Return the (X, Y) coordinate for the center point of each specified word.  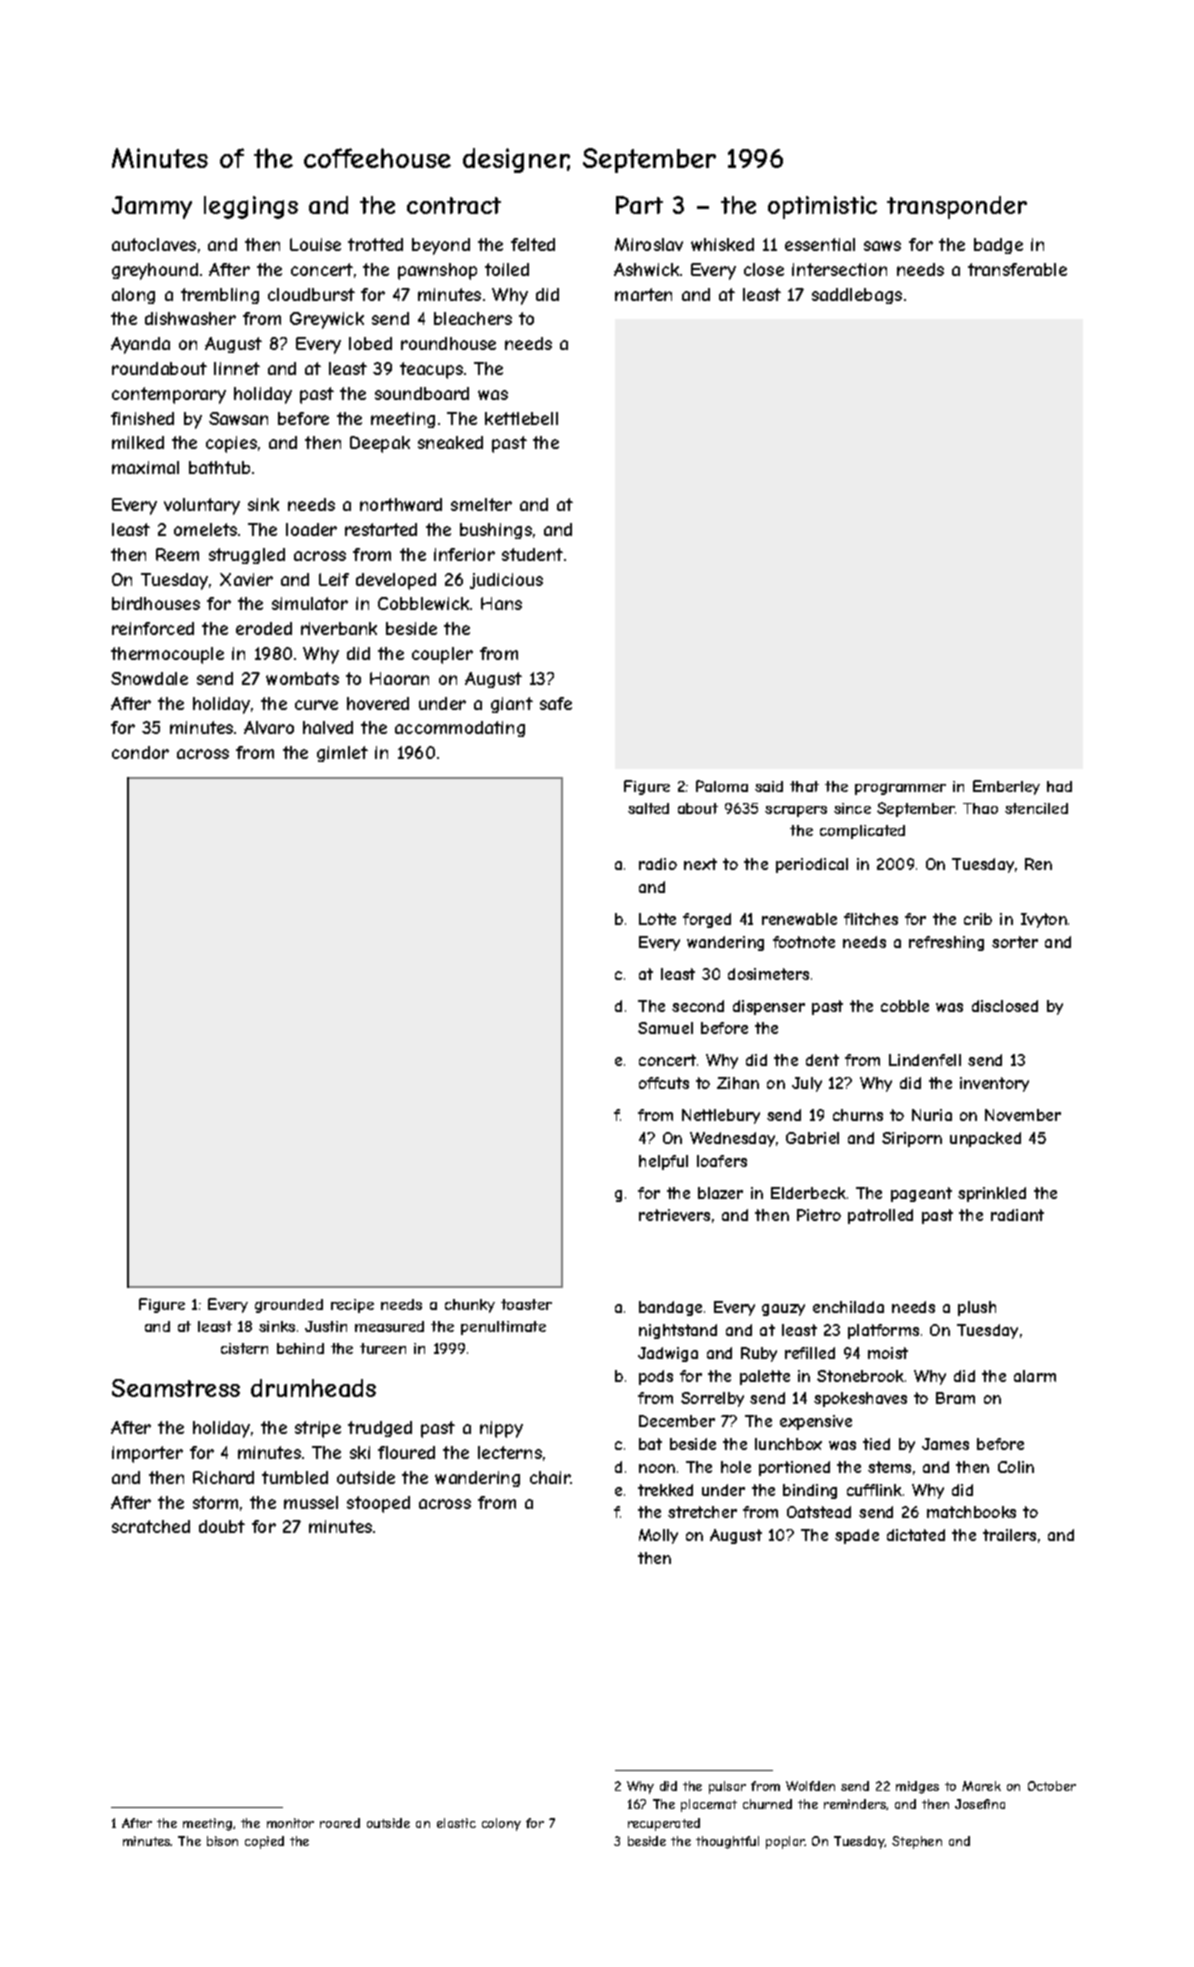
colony (501, 1824)
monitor (290, 1823)
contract (454, 205)
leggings (251, 207)
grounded (289, 1306)
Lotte (657, 919)
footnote (804, 942)
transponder (957, 207)
